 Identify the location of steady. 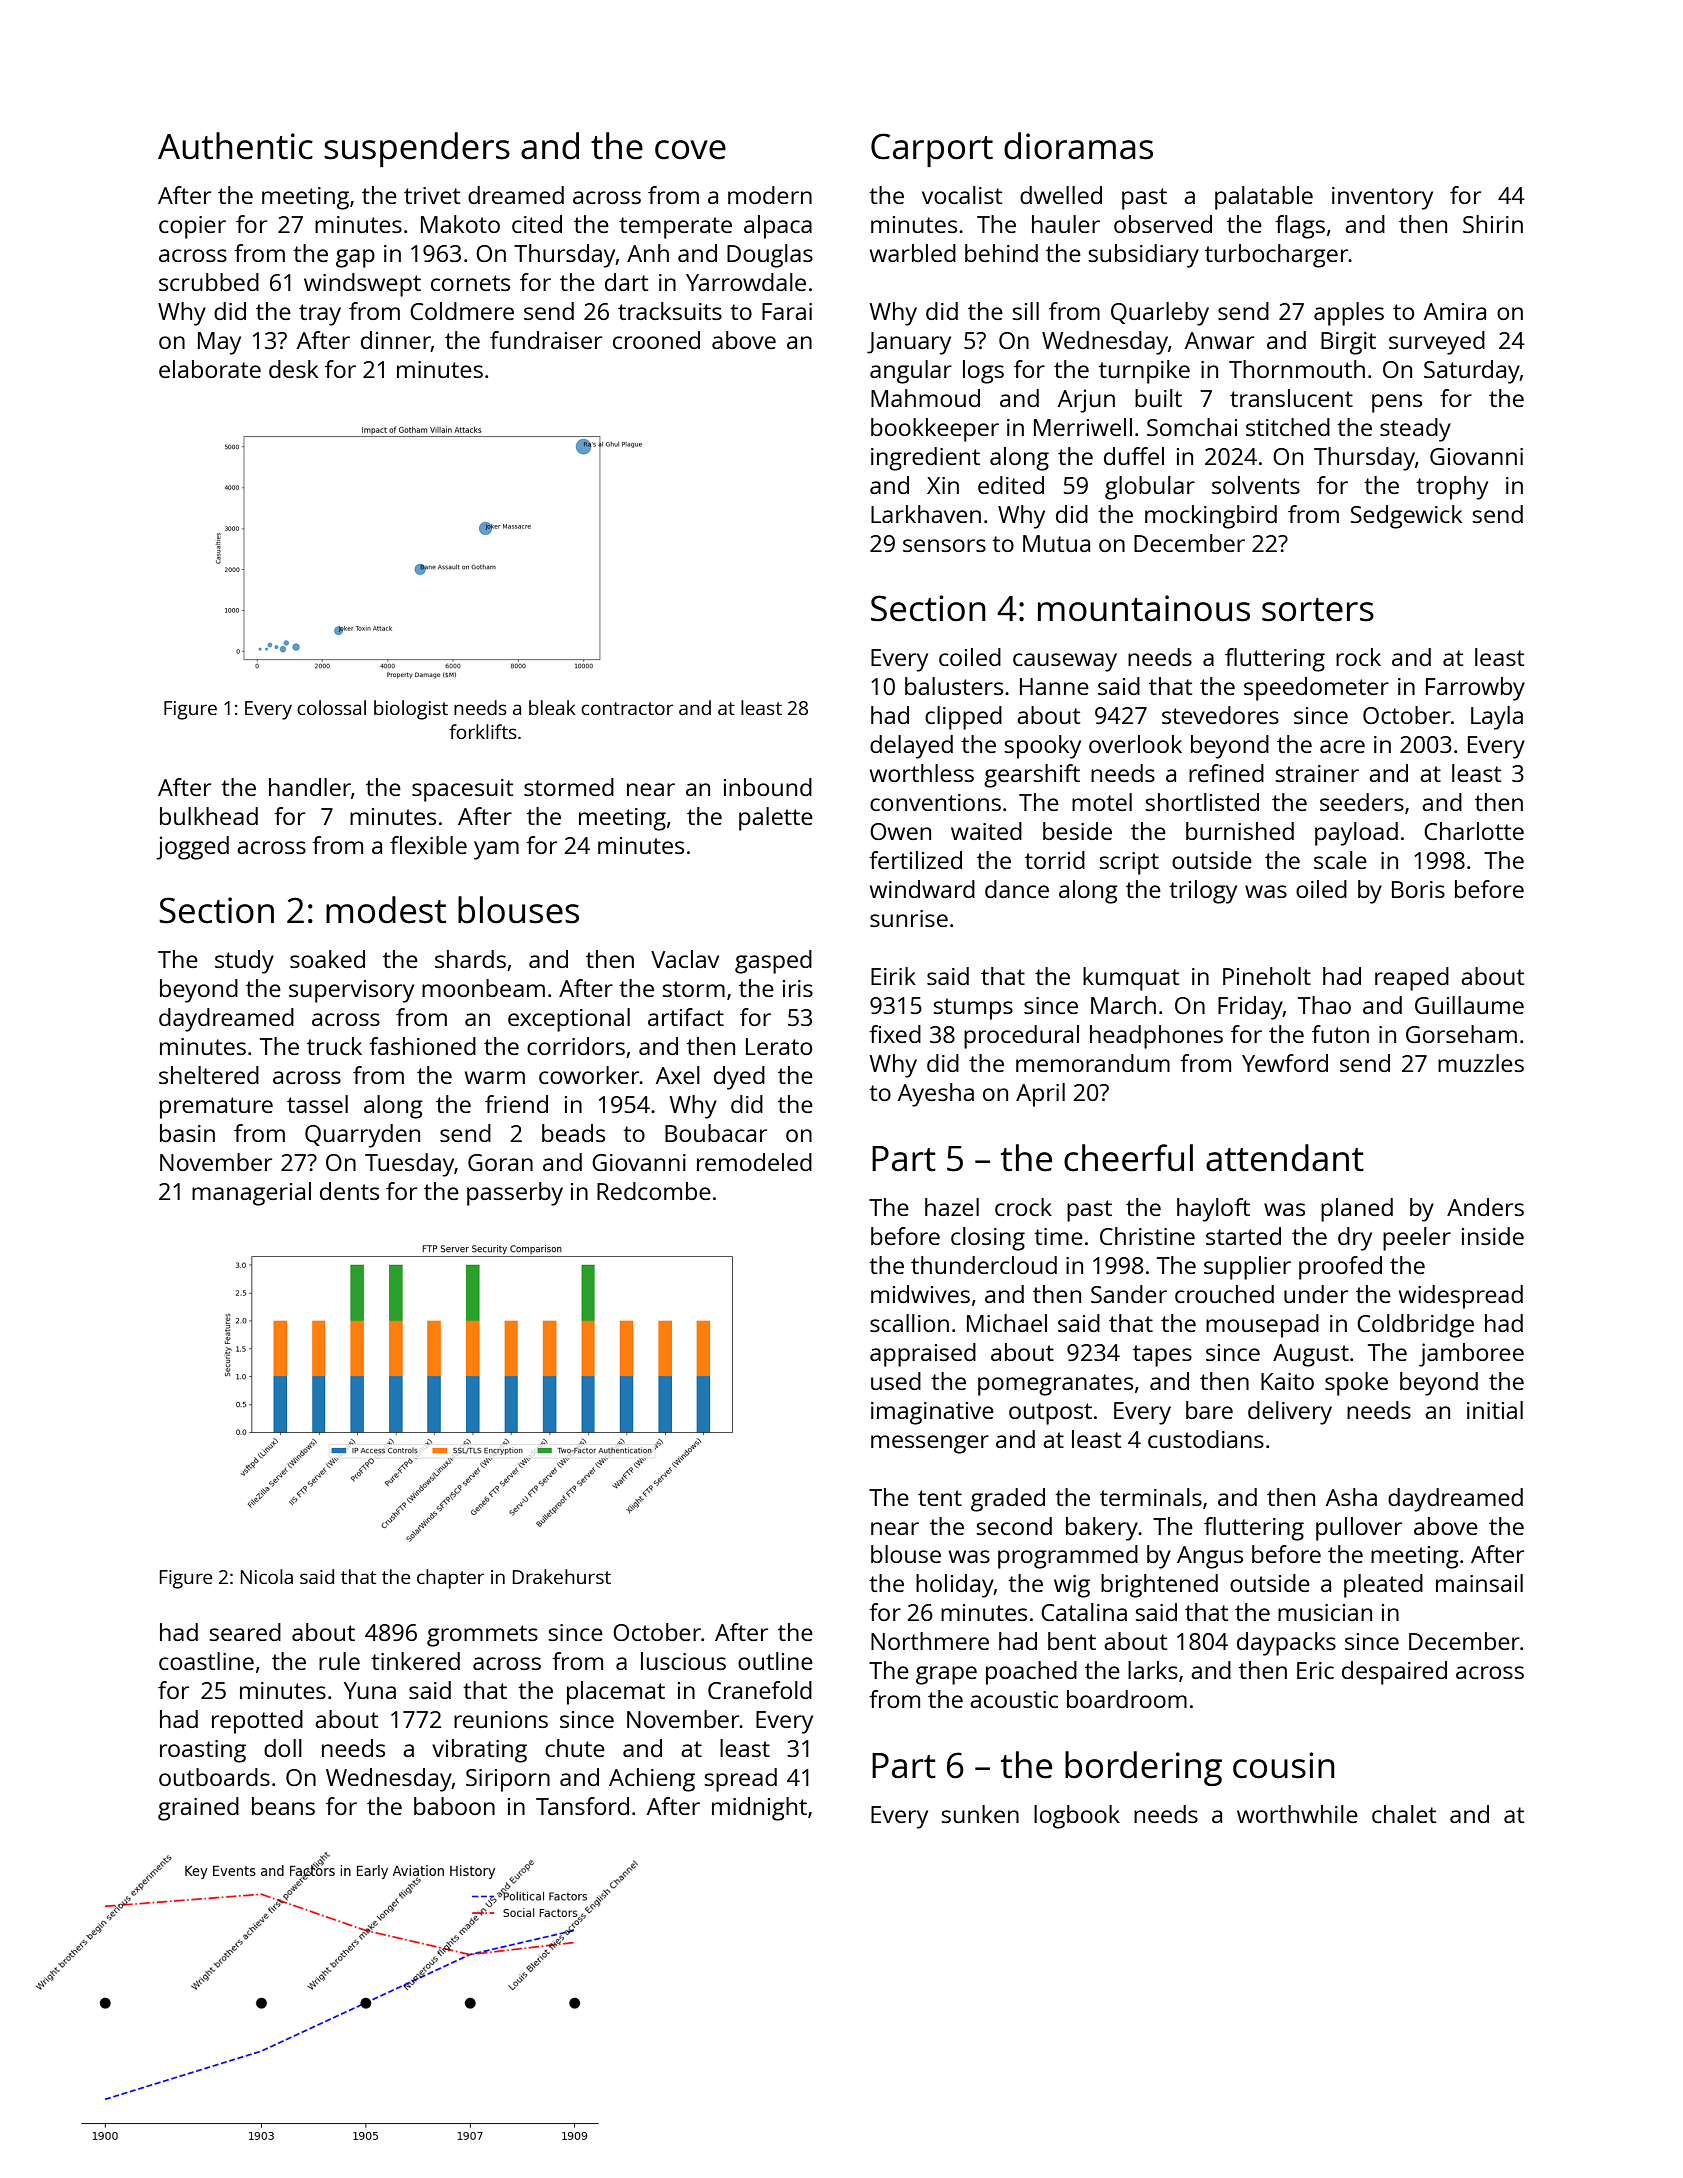
(1415, 430).
